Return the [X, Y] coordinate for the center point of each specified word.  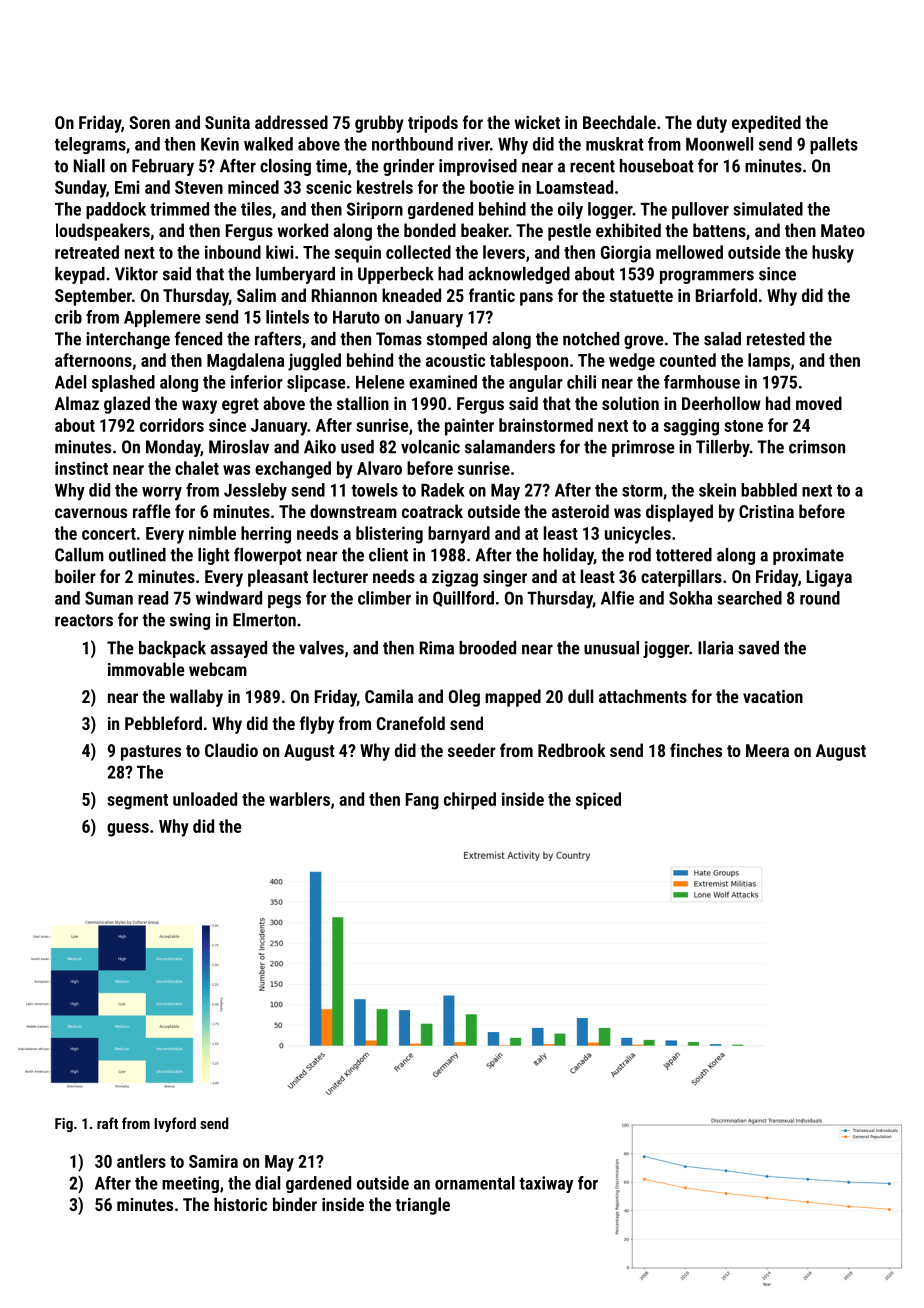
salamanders [510, 447]
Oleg [464, 698]
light [214, 556]
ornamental [475, 1183]
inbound [233, 252]
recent [592, 166]
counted [688, 360]
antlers [141, 1161]
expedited [766, 124]
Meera [767, 750]
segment [137, 802]
